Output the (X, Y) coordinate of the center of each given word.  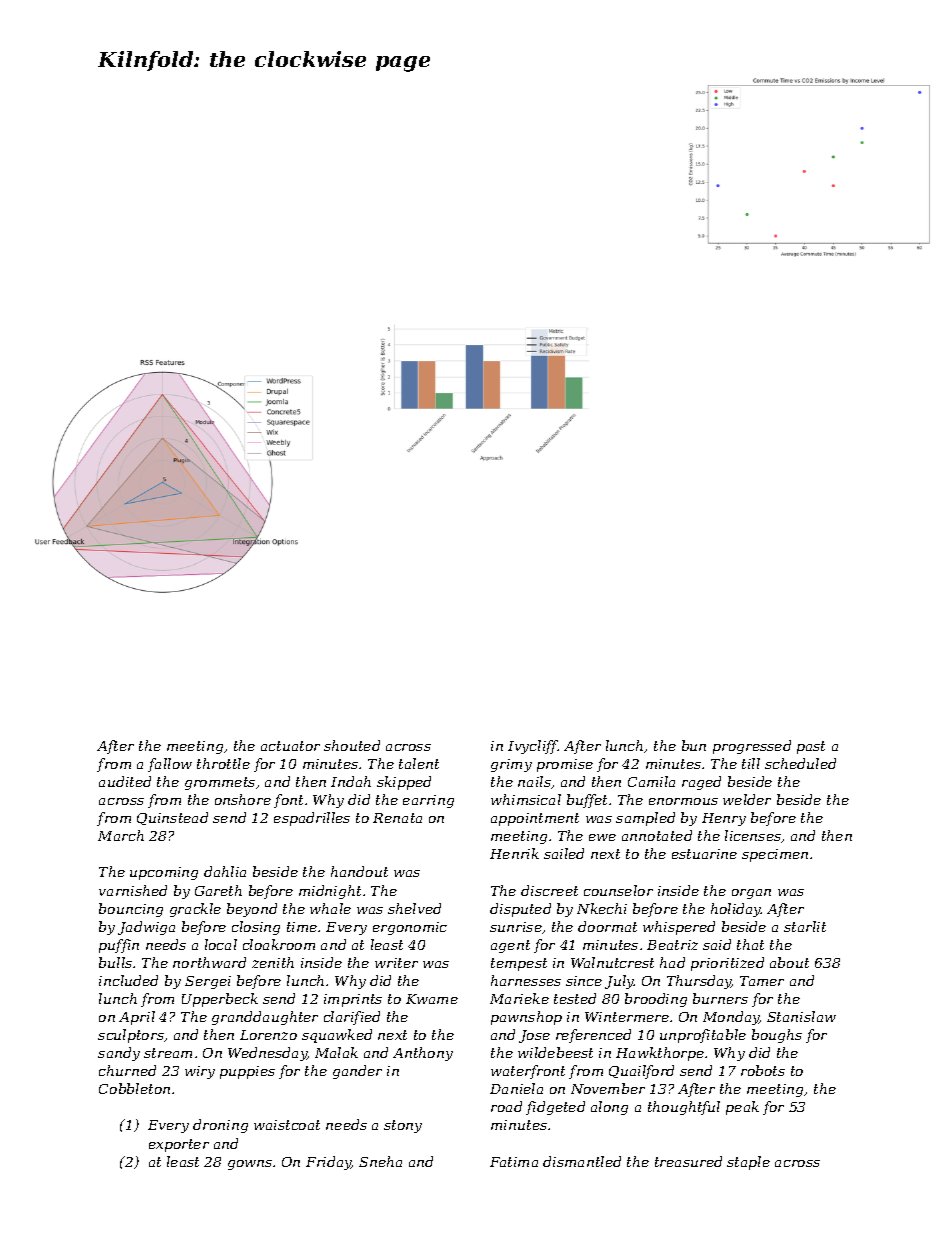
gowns (250, 1165)
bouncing (131, 910)
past (811, 747)
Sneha (380, 1161)
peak (742, 1108)
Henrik (514, 853)
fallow (170, 765)
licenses (753, 835)
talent (419, 763)
